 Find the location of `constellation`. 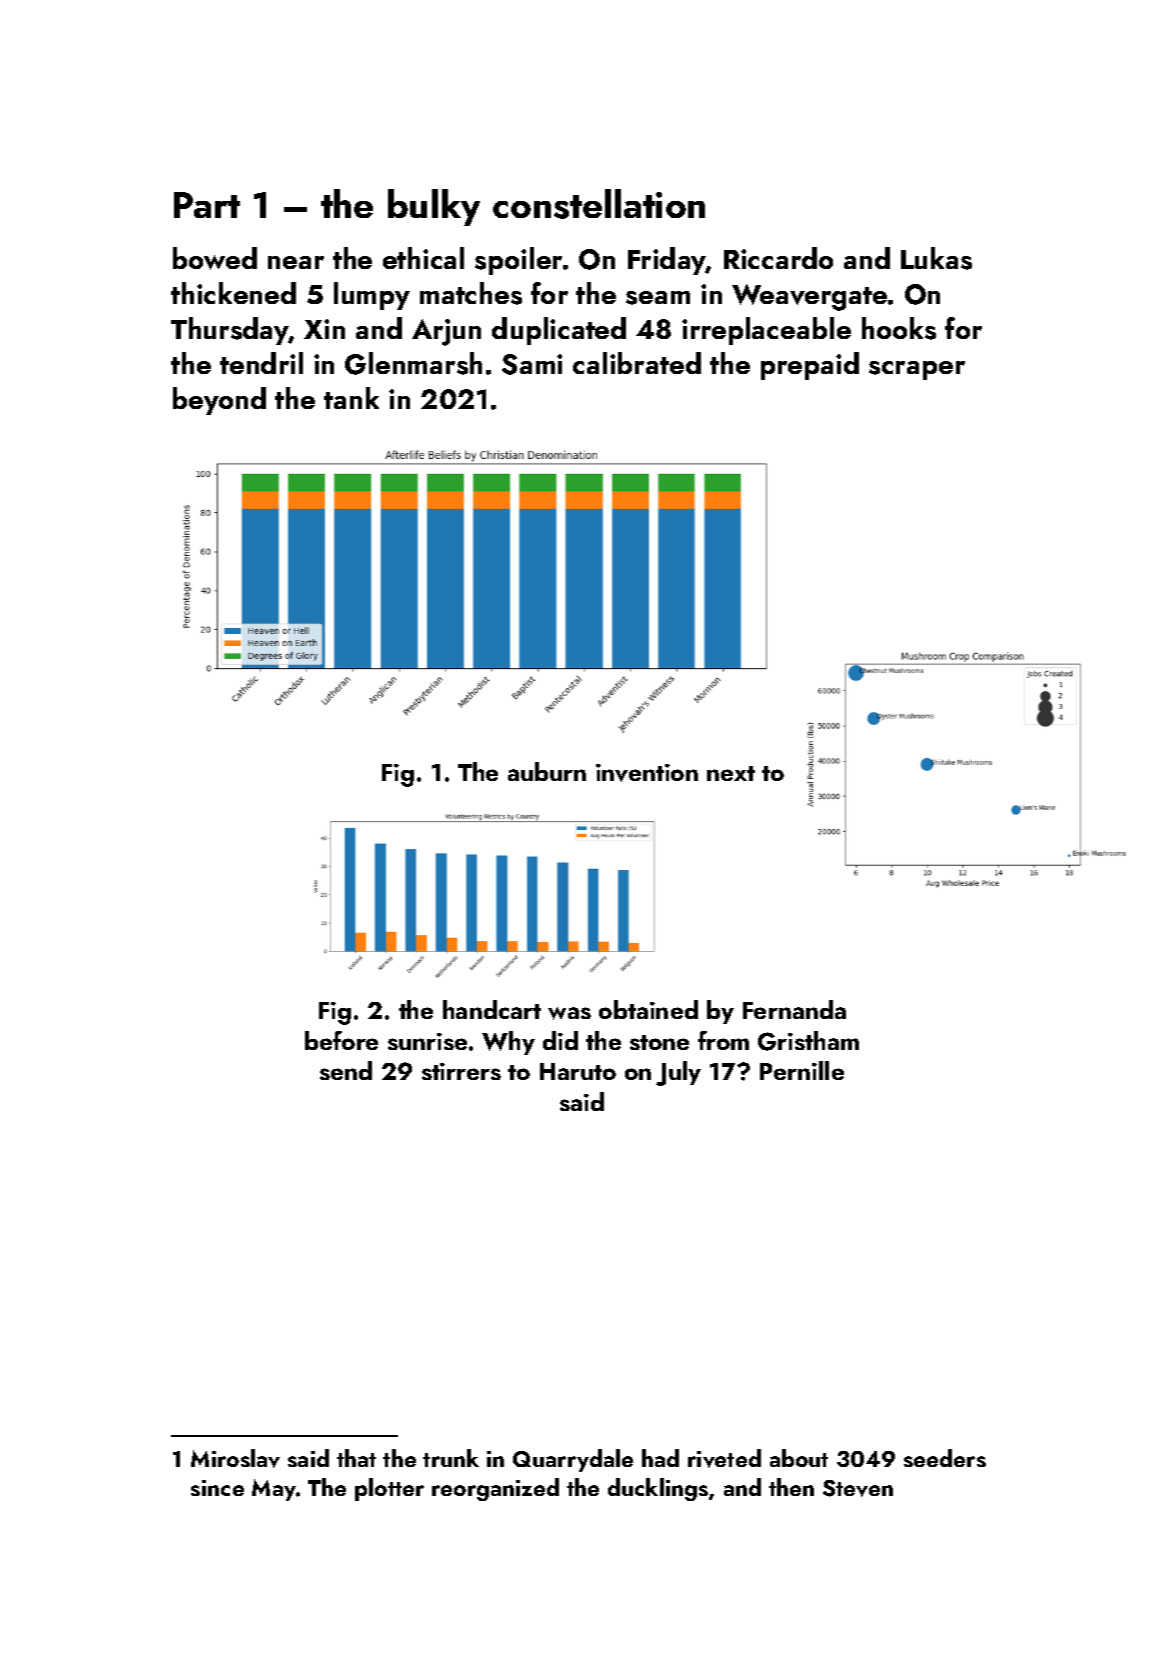

constellation is located at coordinates (599, 204).
